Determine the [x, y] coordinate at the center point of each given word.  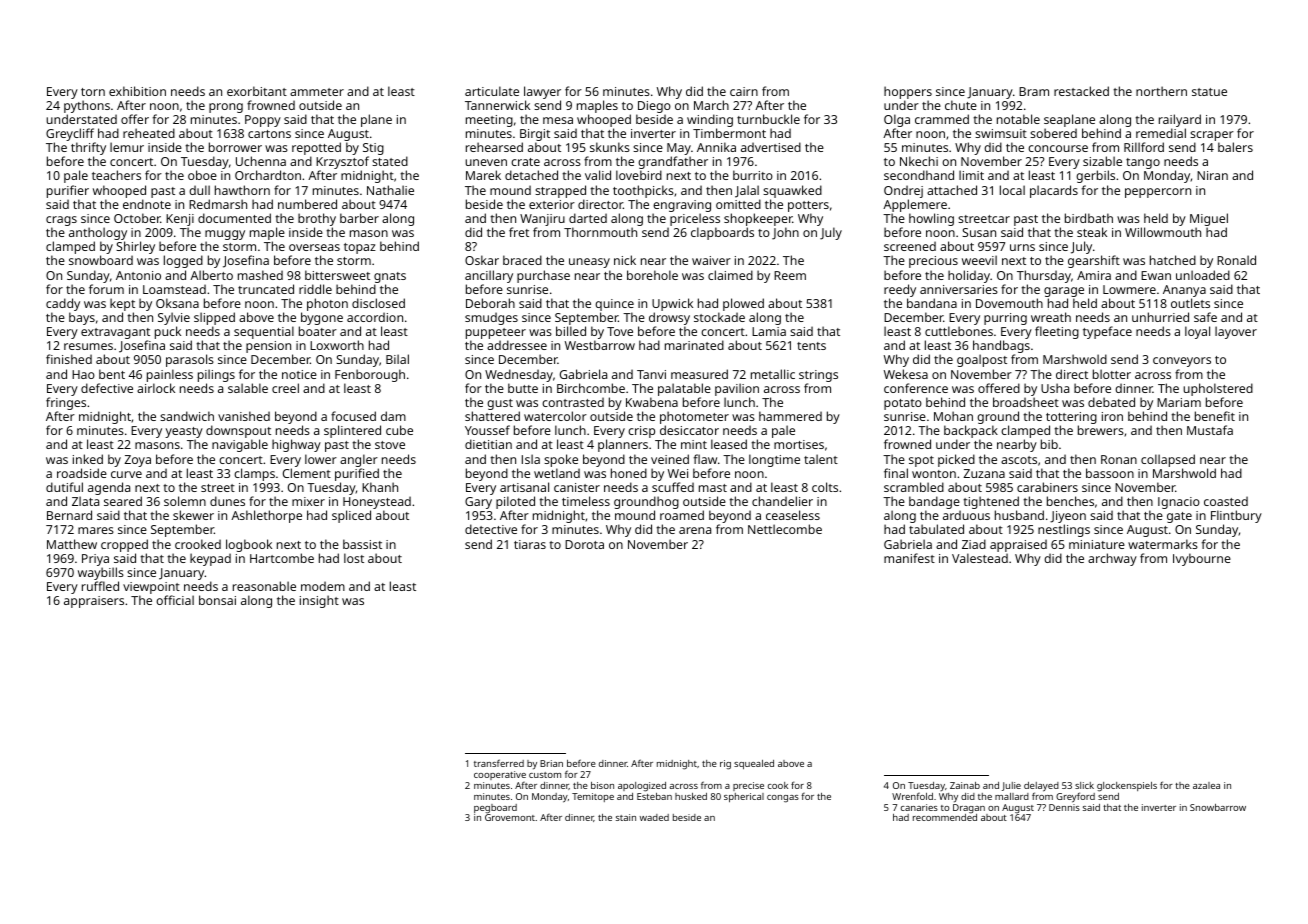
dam [393, 416]
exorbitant [257, 91]
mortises [799, 444]
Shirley [135, 248]
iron [1112, 416]
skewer [193, 515]
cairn [744, 91]
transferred [499, 763]
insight [319, 601]
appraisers [94, 602]
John [785, 233]
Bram [1034, 91]
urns [1022, 247]
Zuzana [984, 473]
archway [1112, 559]
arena [695, 530]
